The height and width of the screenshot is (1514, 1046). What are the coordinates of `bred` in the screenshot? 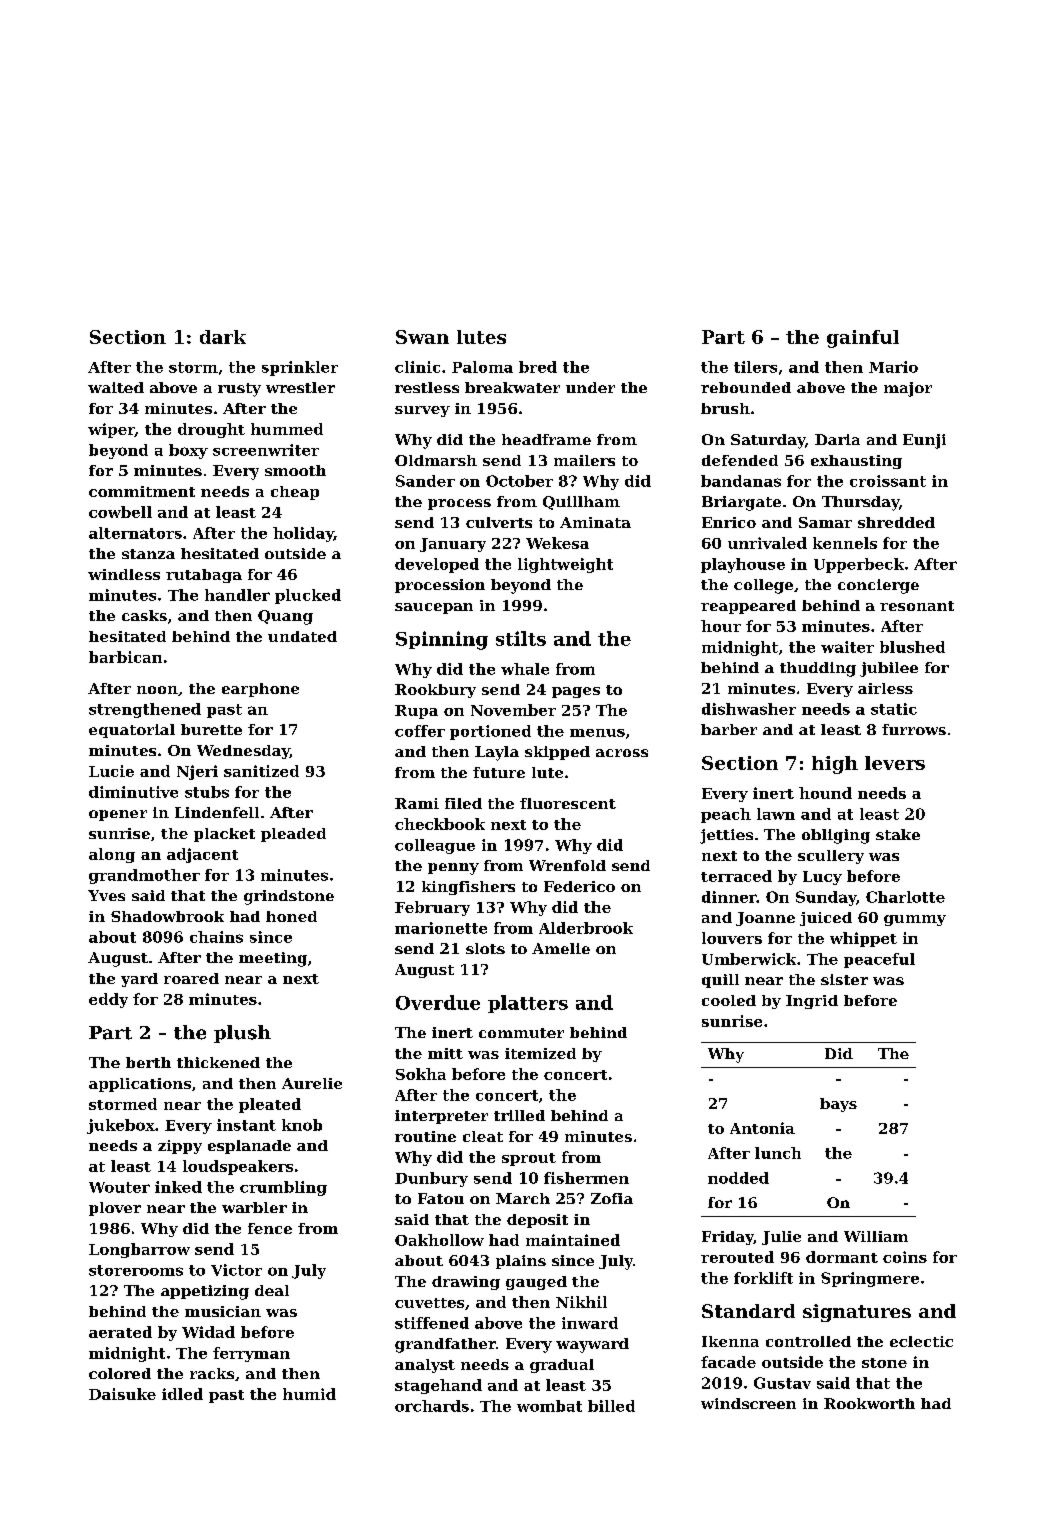 It's located at (538, 367).
